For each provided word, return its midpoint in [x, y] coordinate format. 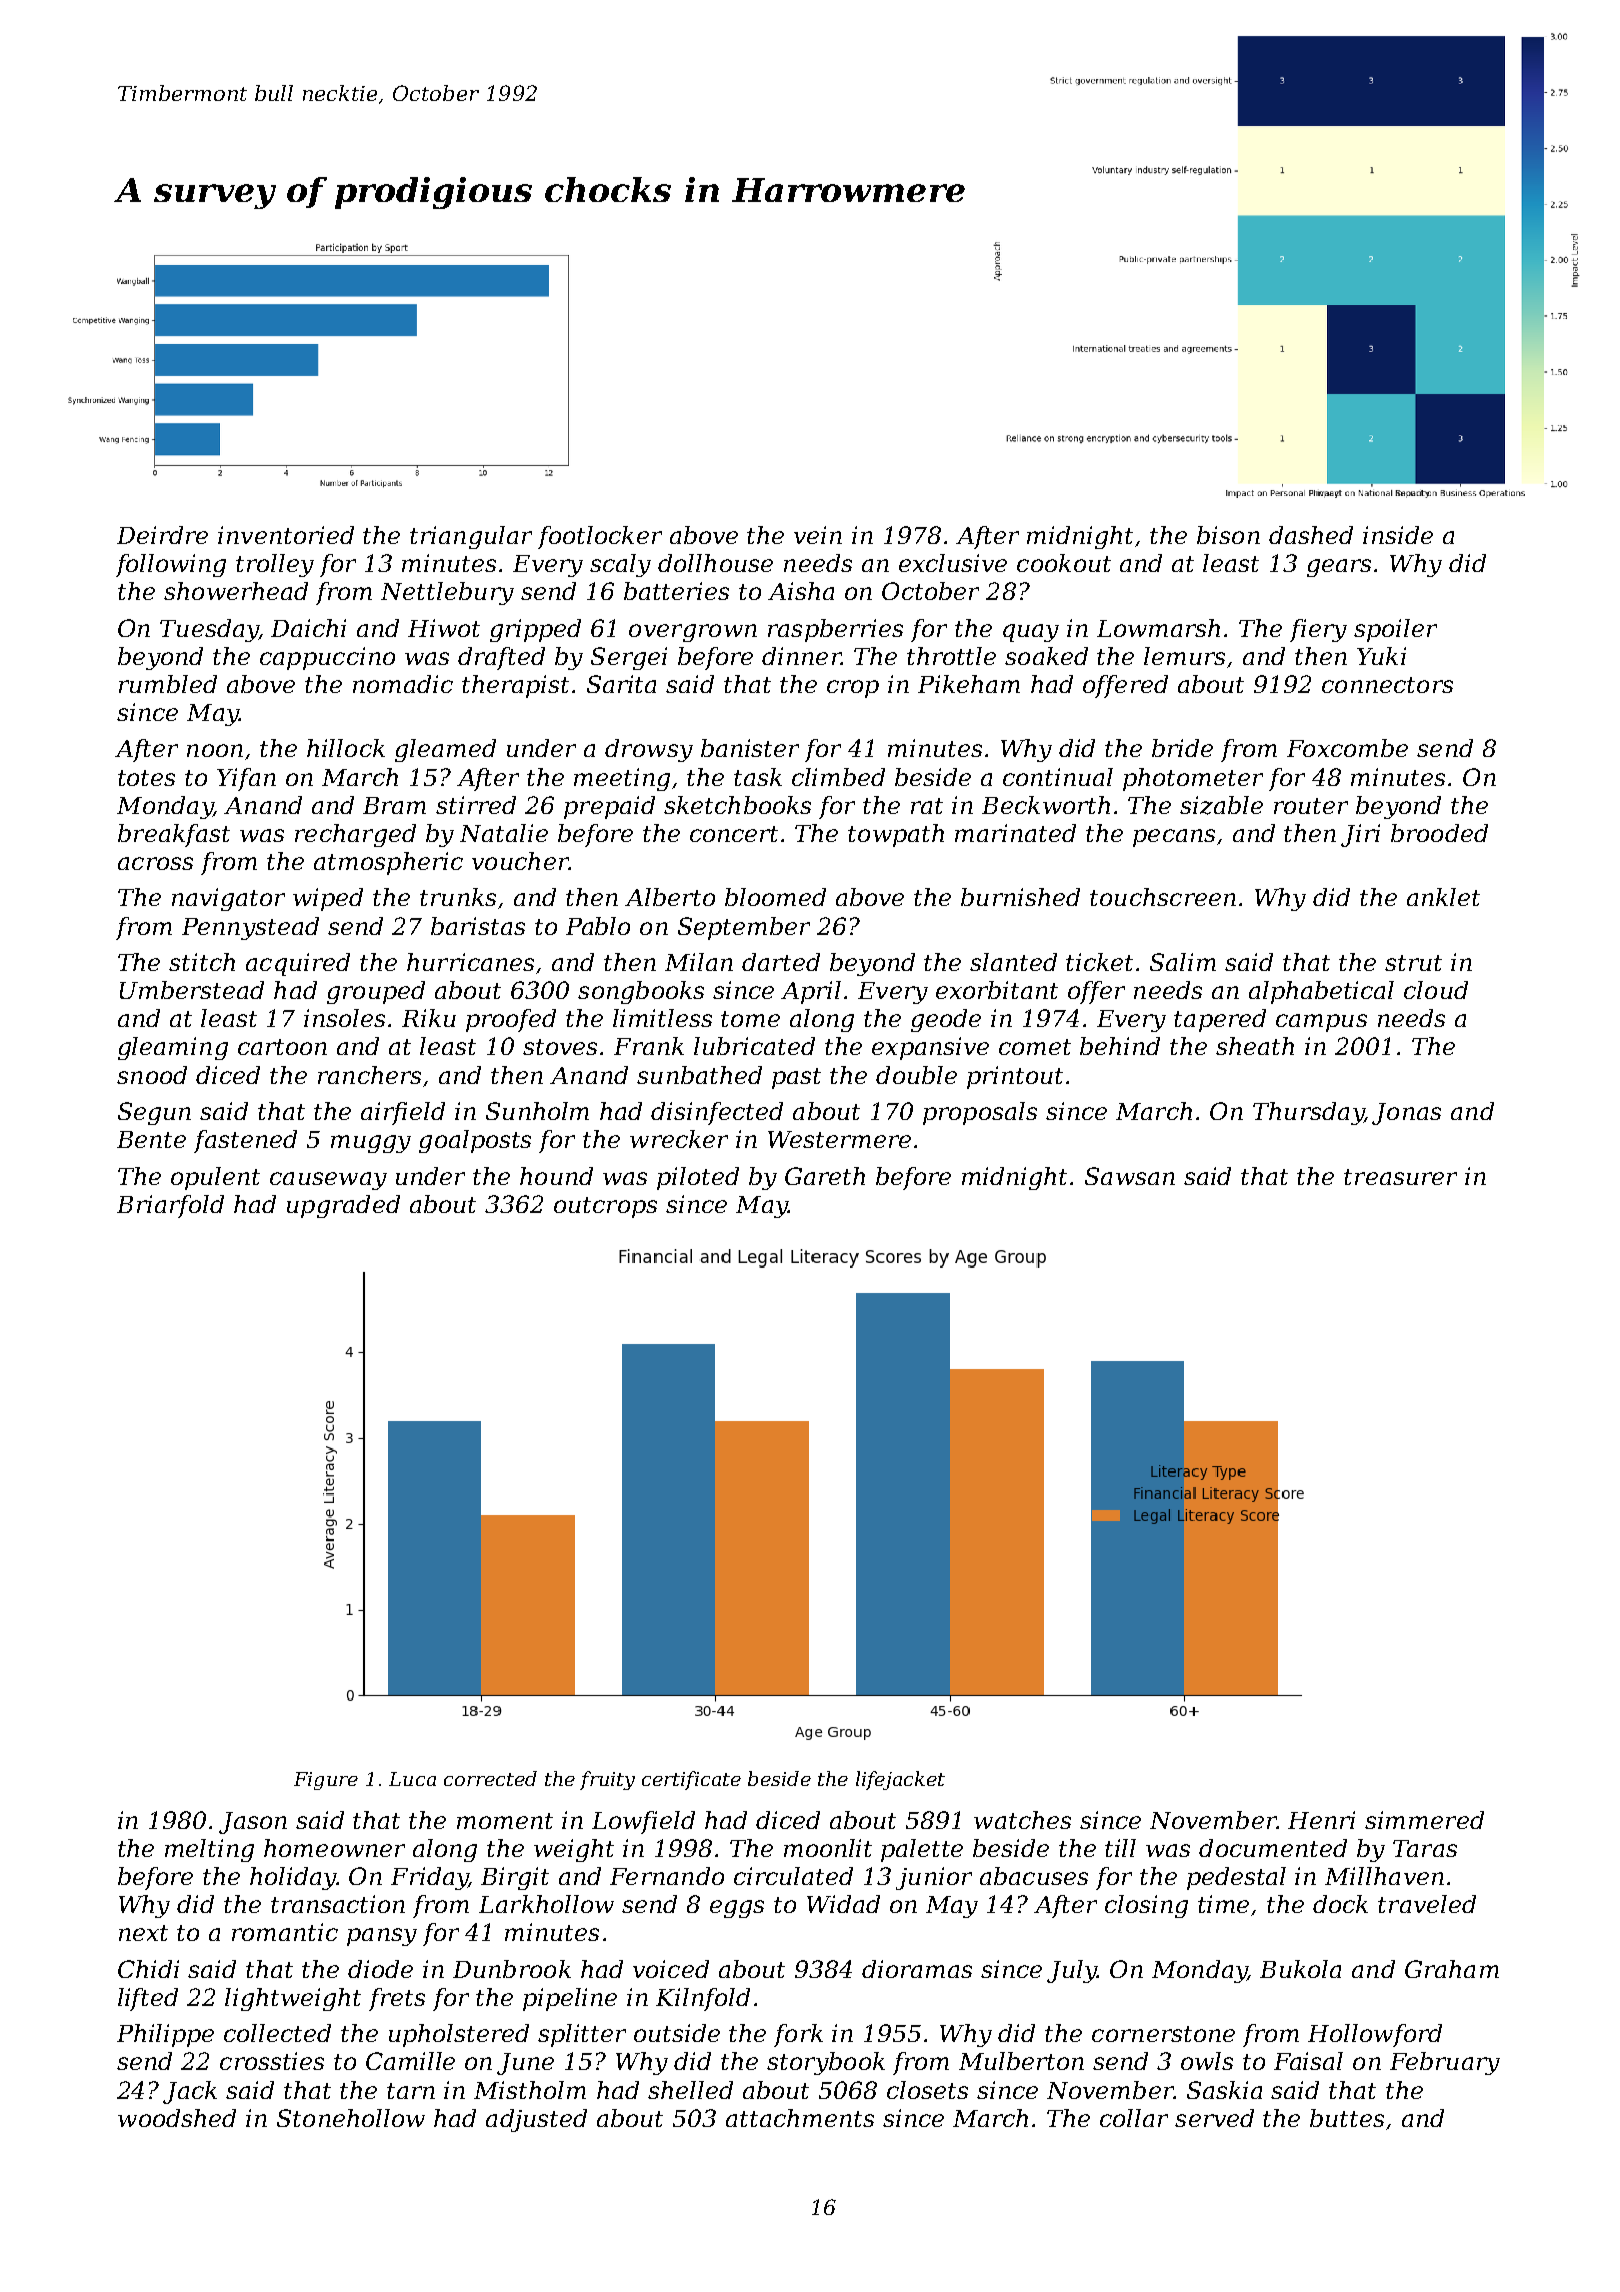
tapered [1220, 1020]
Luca [412, 1779]
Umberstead [192, 990]
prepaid [609, 807]
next [143, 1933]
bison [1228, 535]
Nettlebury [447, 593]
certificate [691, 1780]
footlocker [600, 537]
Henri [1321, 1820]
